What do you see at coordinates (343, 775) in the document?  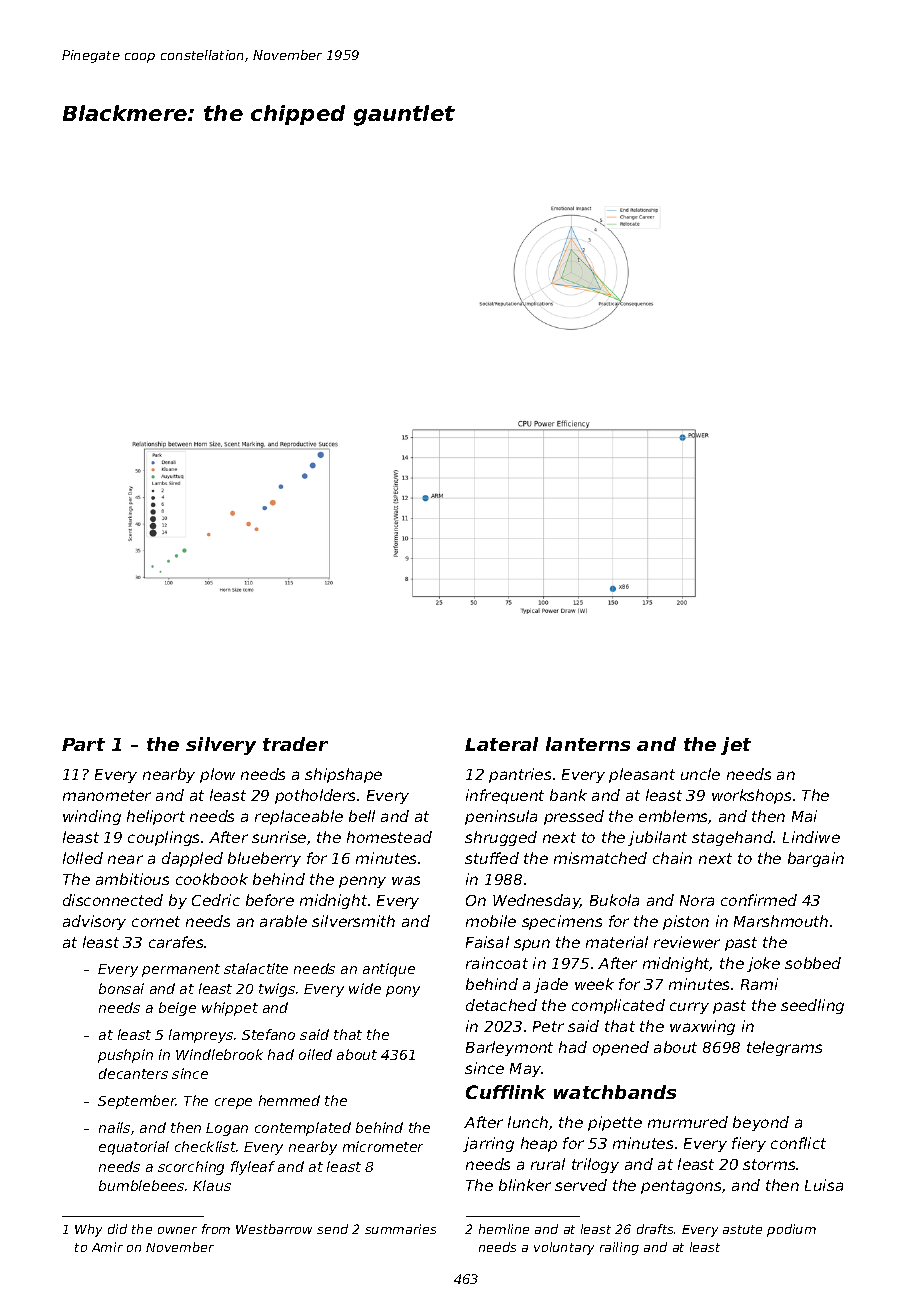 I see `shipshape` at bounding box center [343, 775].
